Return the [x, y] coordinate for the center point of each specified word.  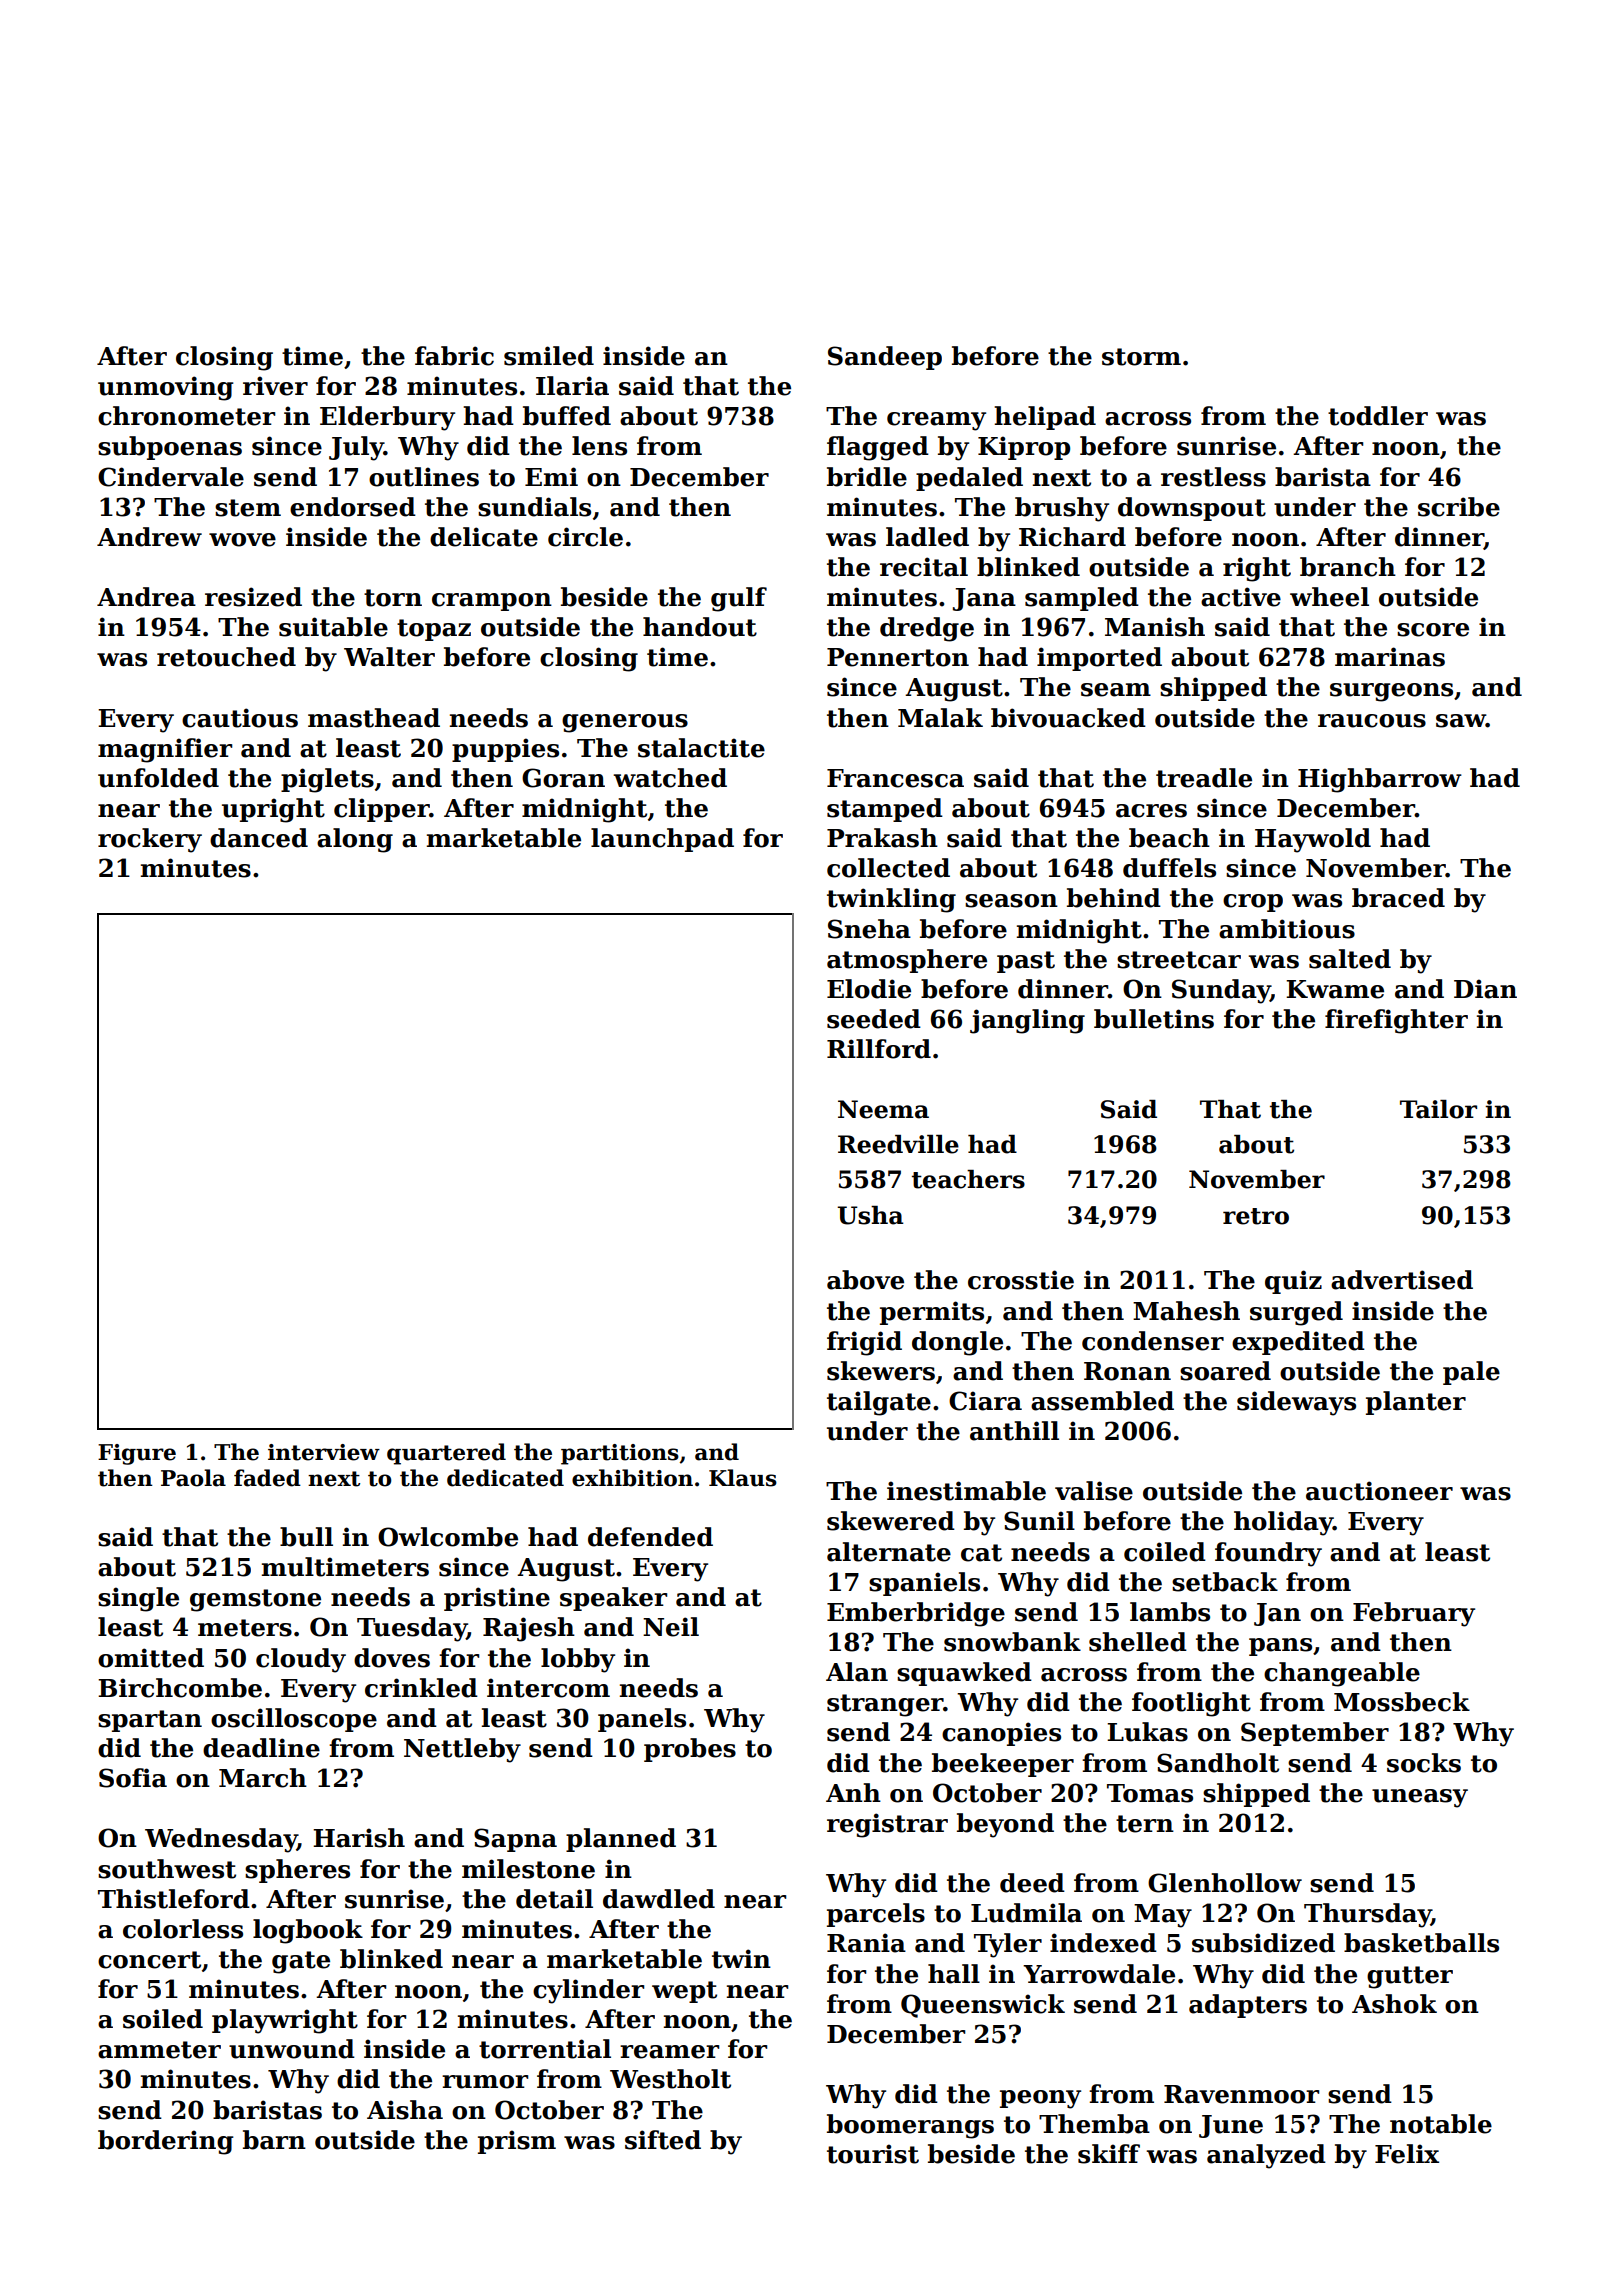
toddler [1378, 416]
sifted [663, 2140]
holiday [1283, 1523]
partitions [620, 1454]
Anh [853, 1792]
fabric [454, 356]
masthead [374, 718]
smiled [549, 356]
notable [1441, 2124]
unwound [292, 2049]
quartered [446, 1454]
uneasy [1420, 1798]
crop [1253, 903]
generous [625, 723]
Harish [359, 1838]
